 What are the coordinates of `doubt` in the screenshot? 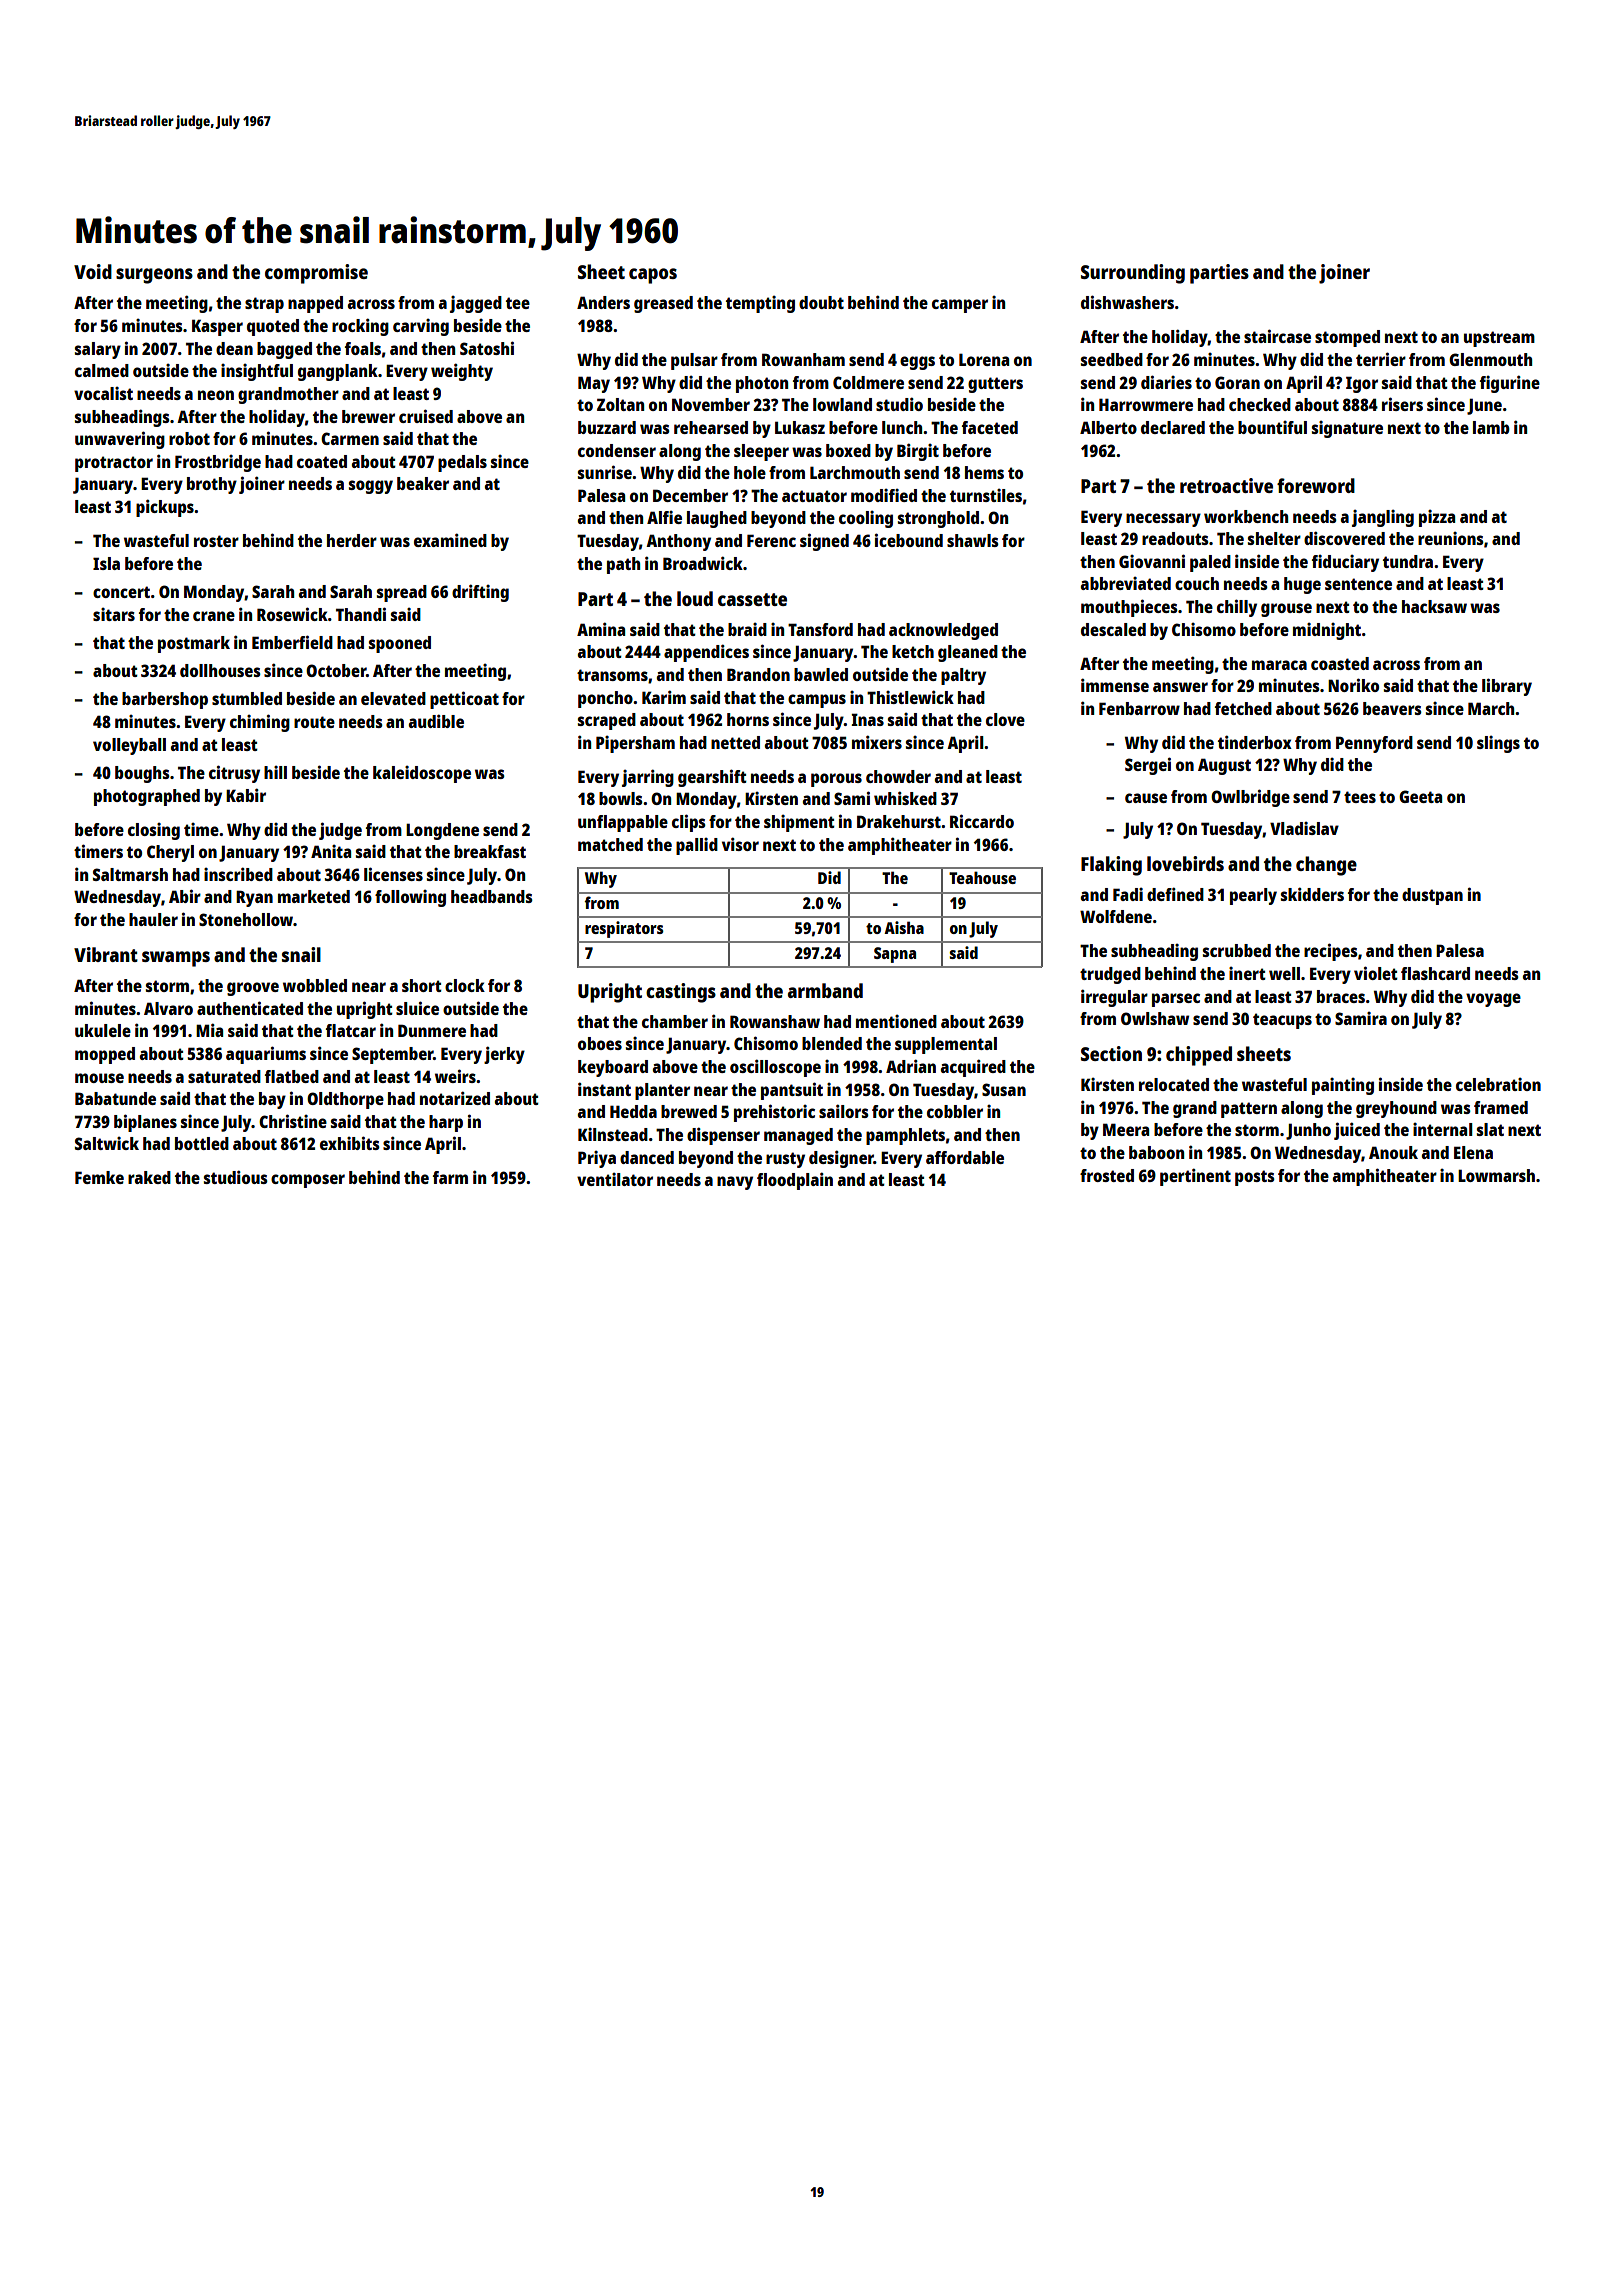 It's located at (821, 302).
